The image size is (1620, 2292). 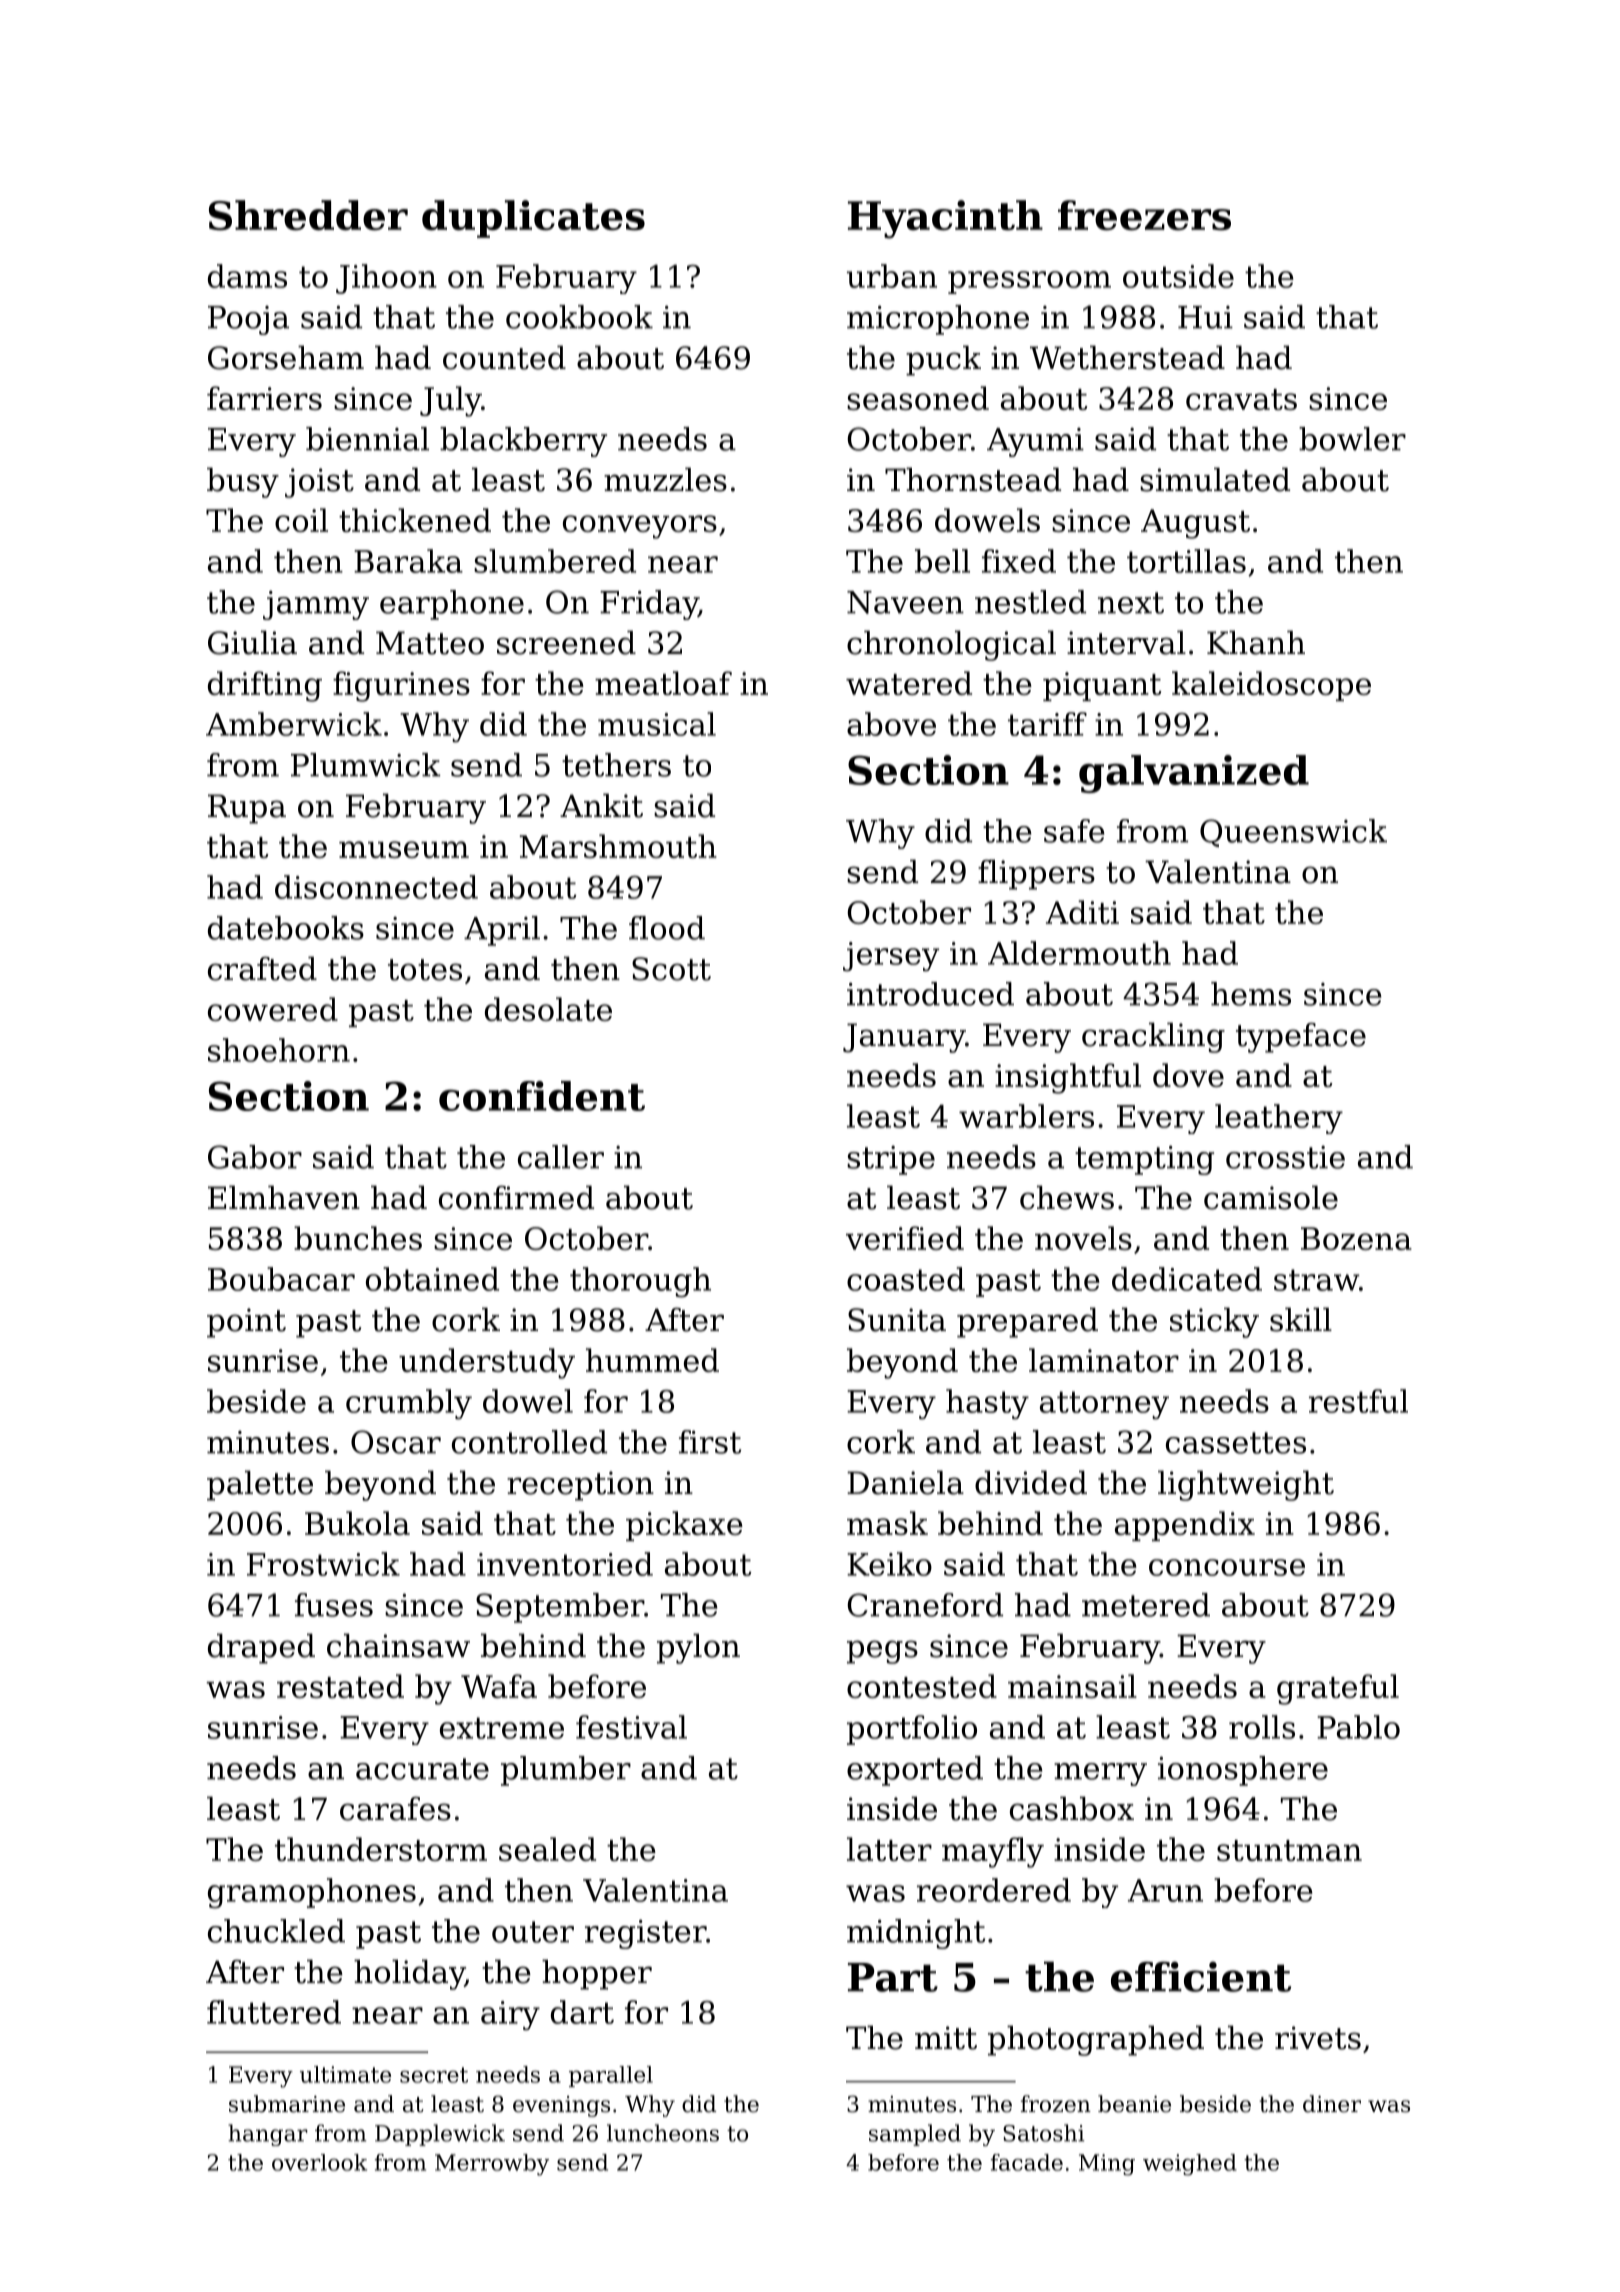 I want to click on concourse, so click(x=1227, y=1567).
